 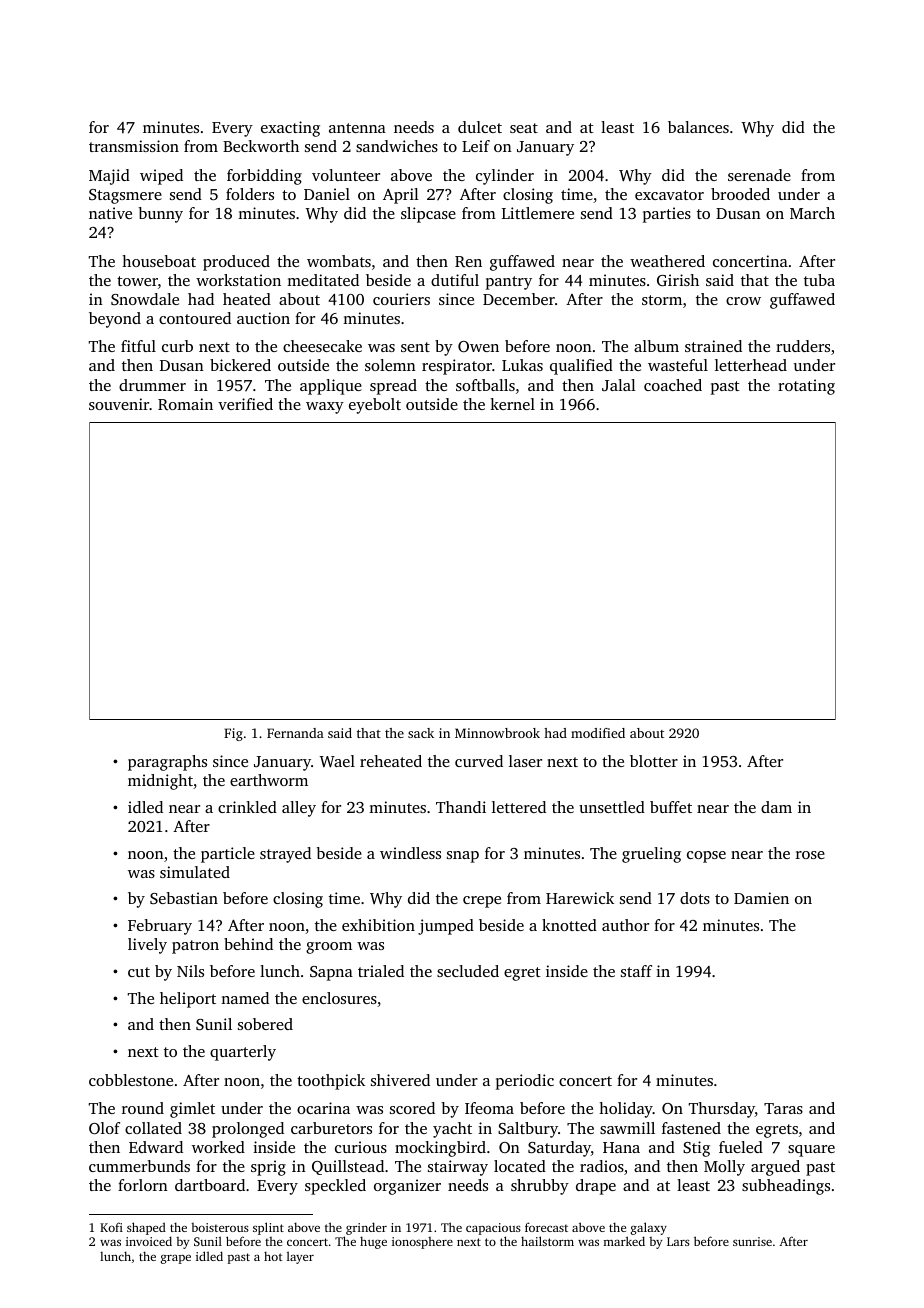 What do you see at coordinates (137, 281) in the screenshot?
I see `tower` at bounding box center [137, 281].
